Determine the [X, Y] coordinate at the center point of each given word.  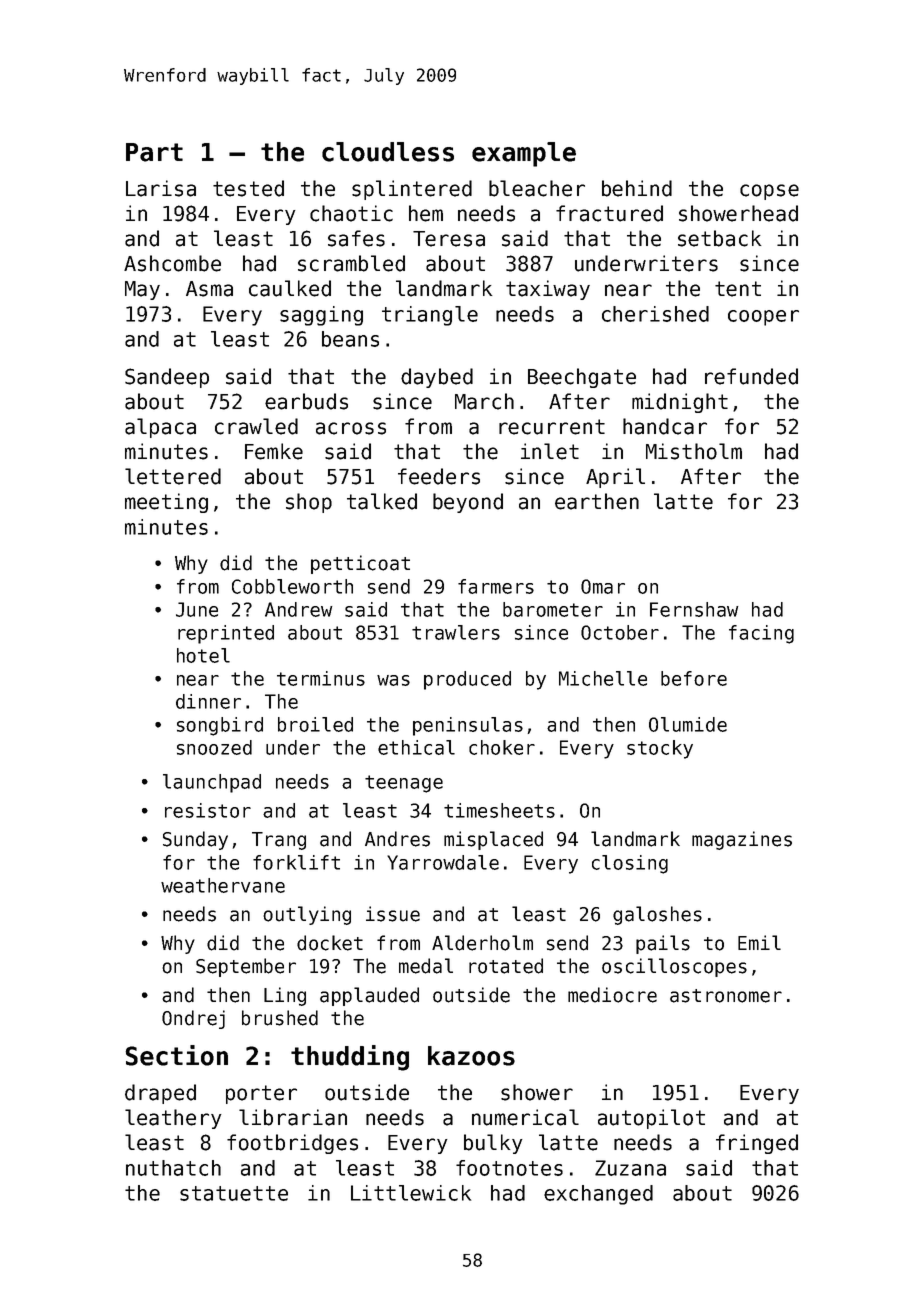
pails [663, 944]
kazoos [471, 1056]
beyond [468, 503]
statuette [234, 1193]
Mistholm [694, 451]
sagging [321, 316]
